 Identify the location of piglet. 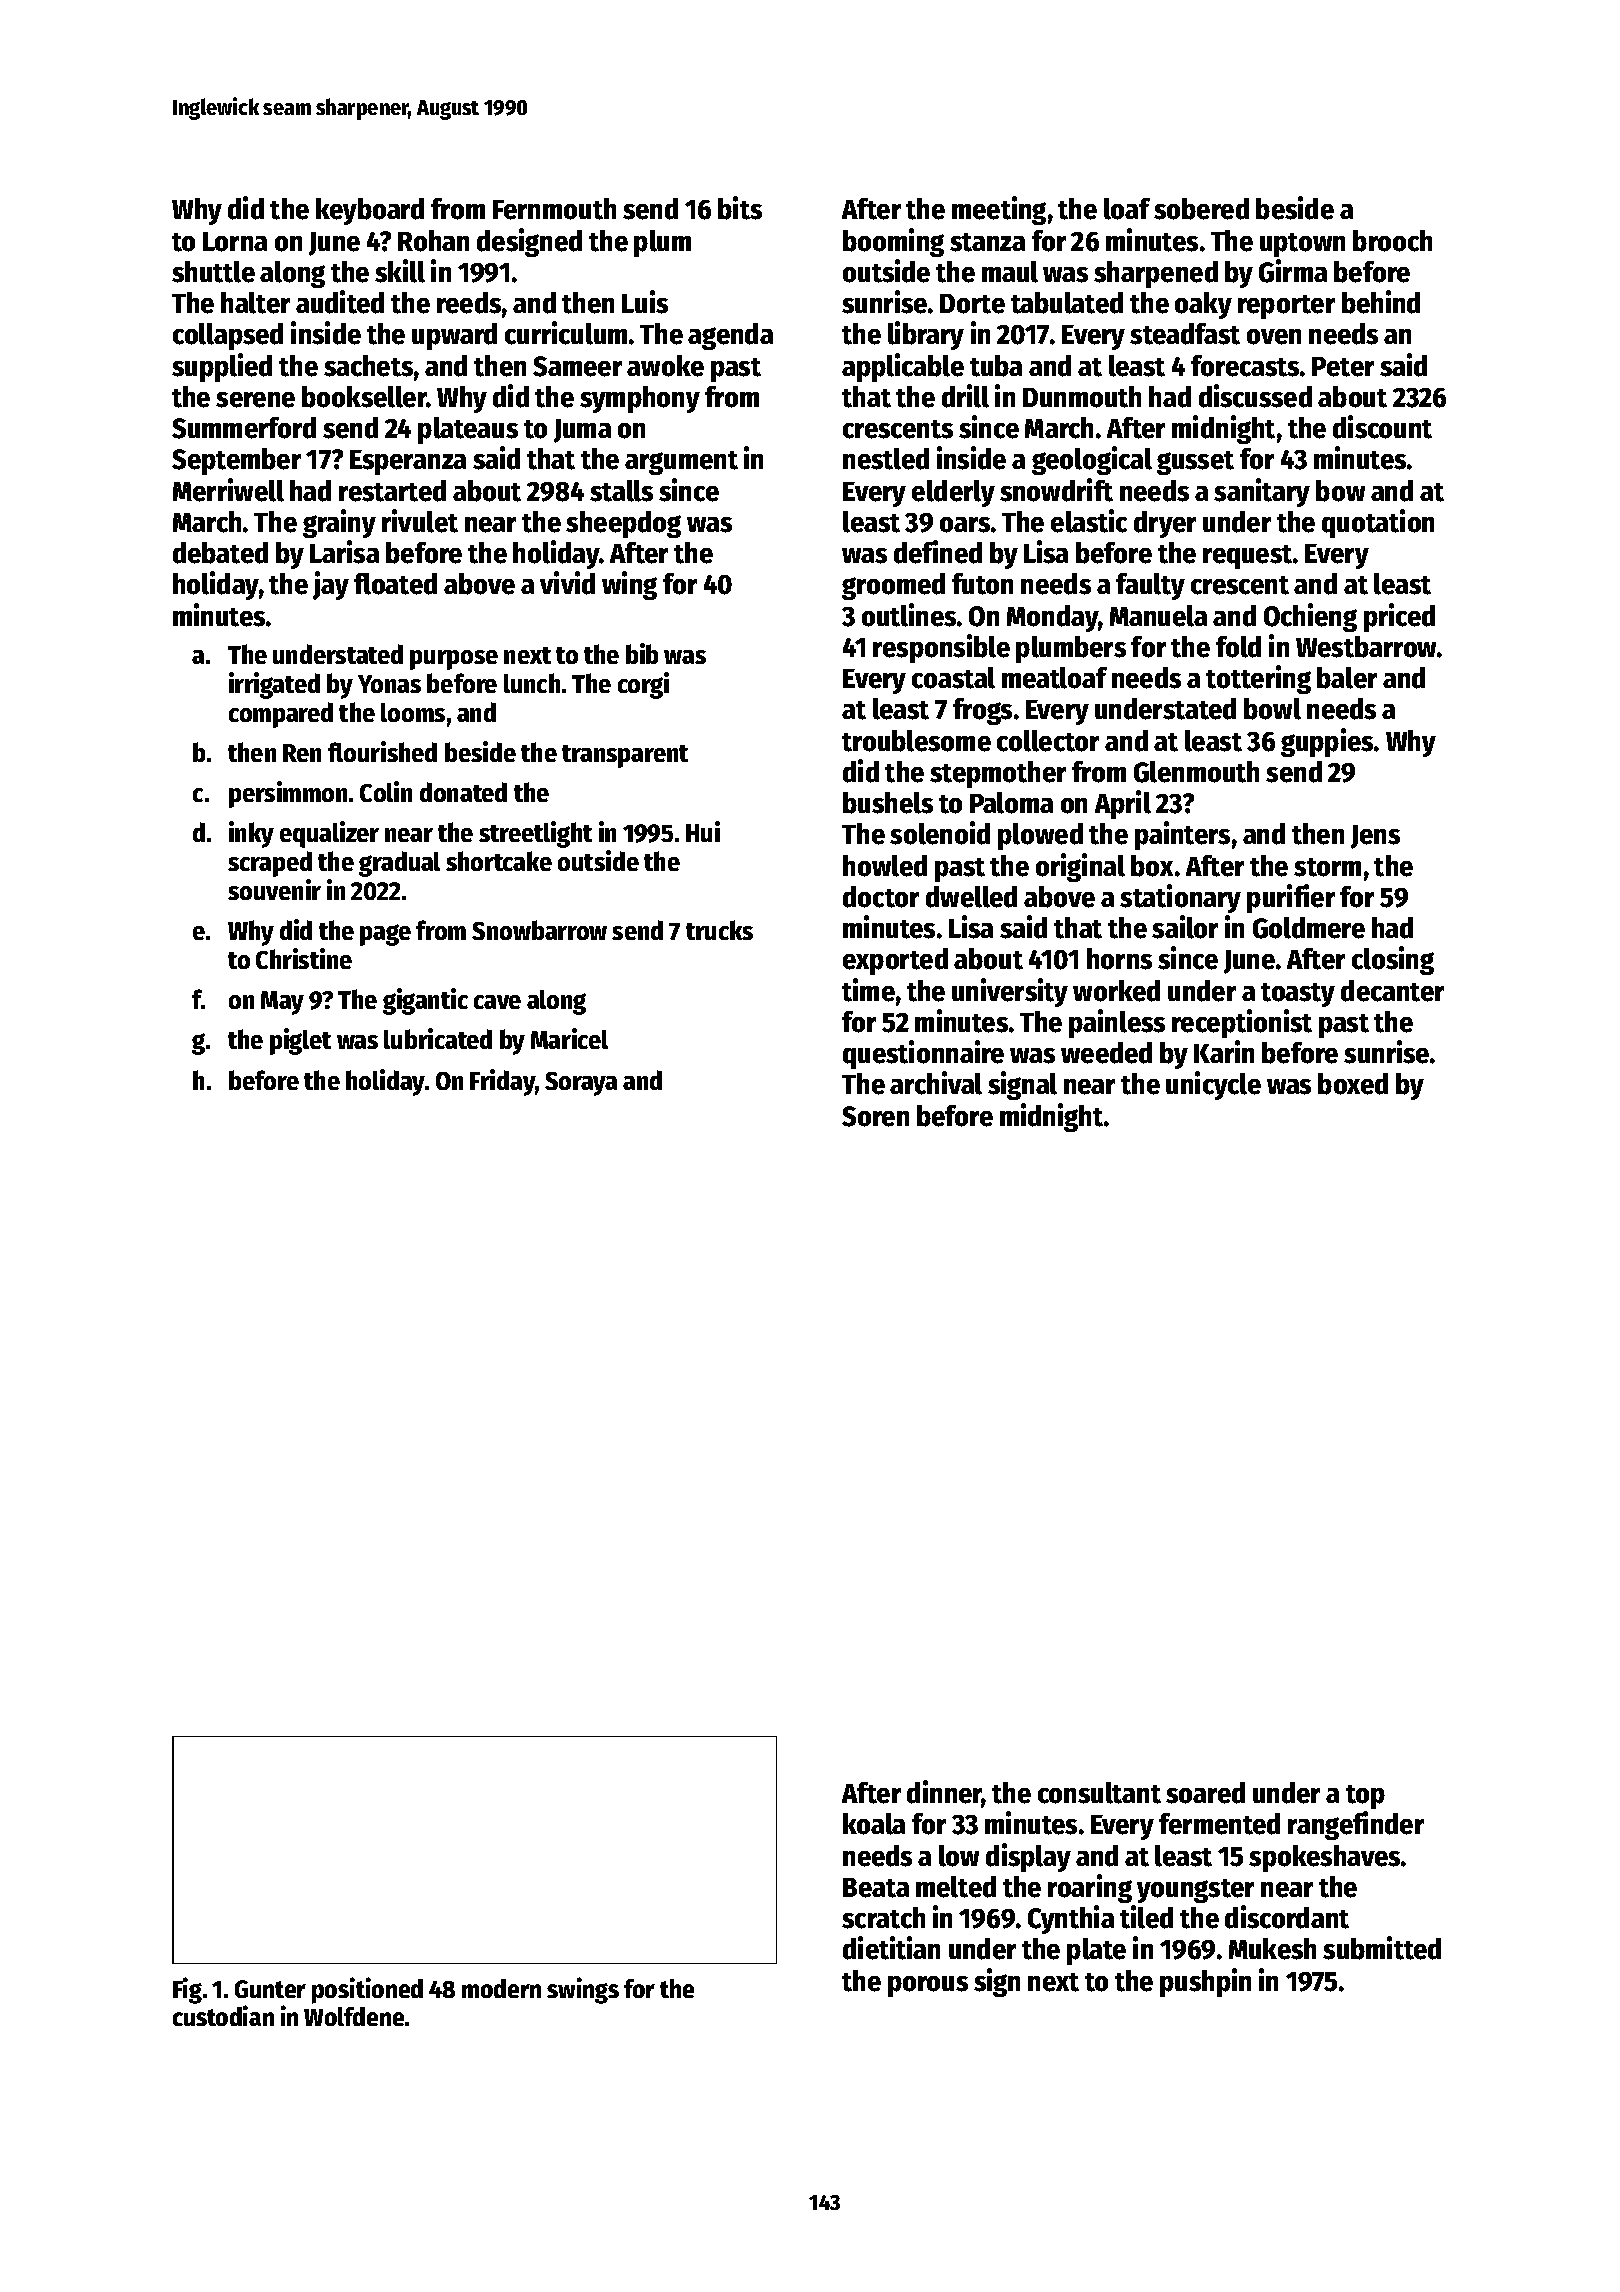
(300, 1041).
